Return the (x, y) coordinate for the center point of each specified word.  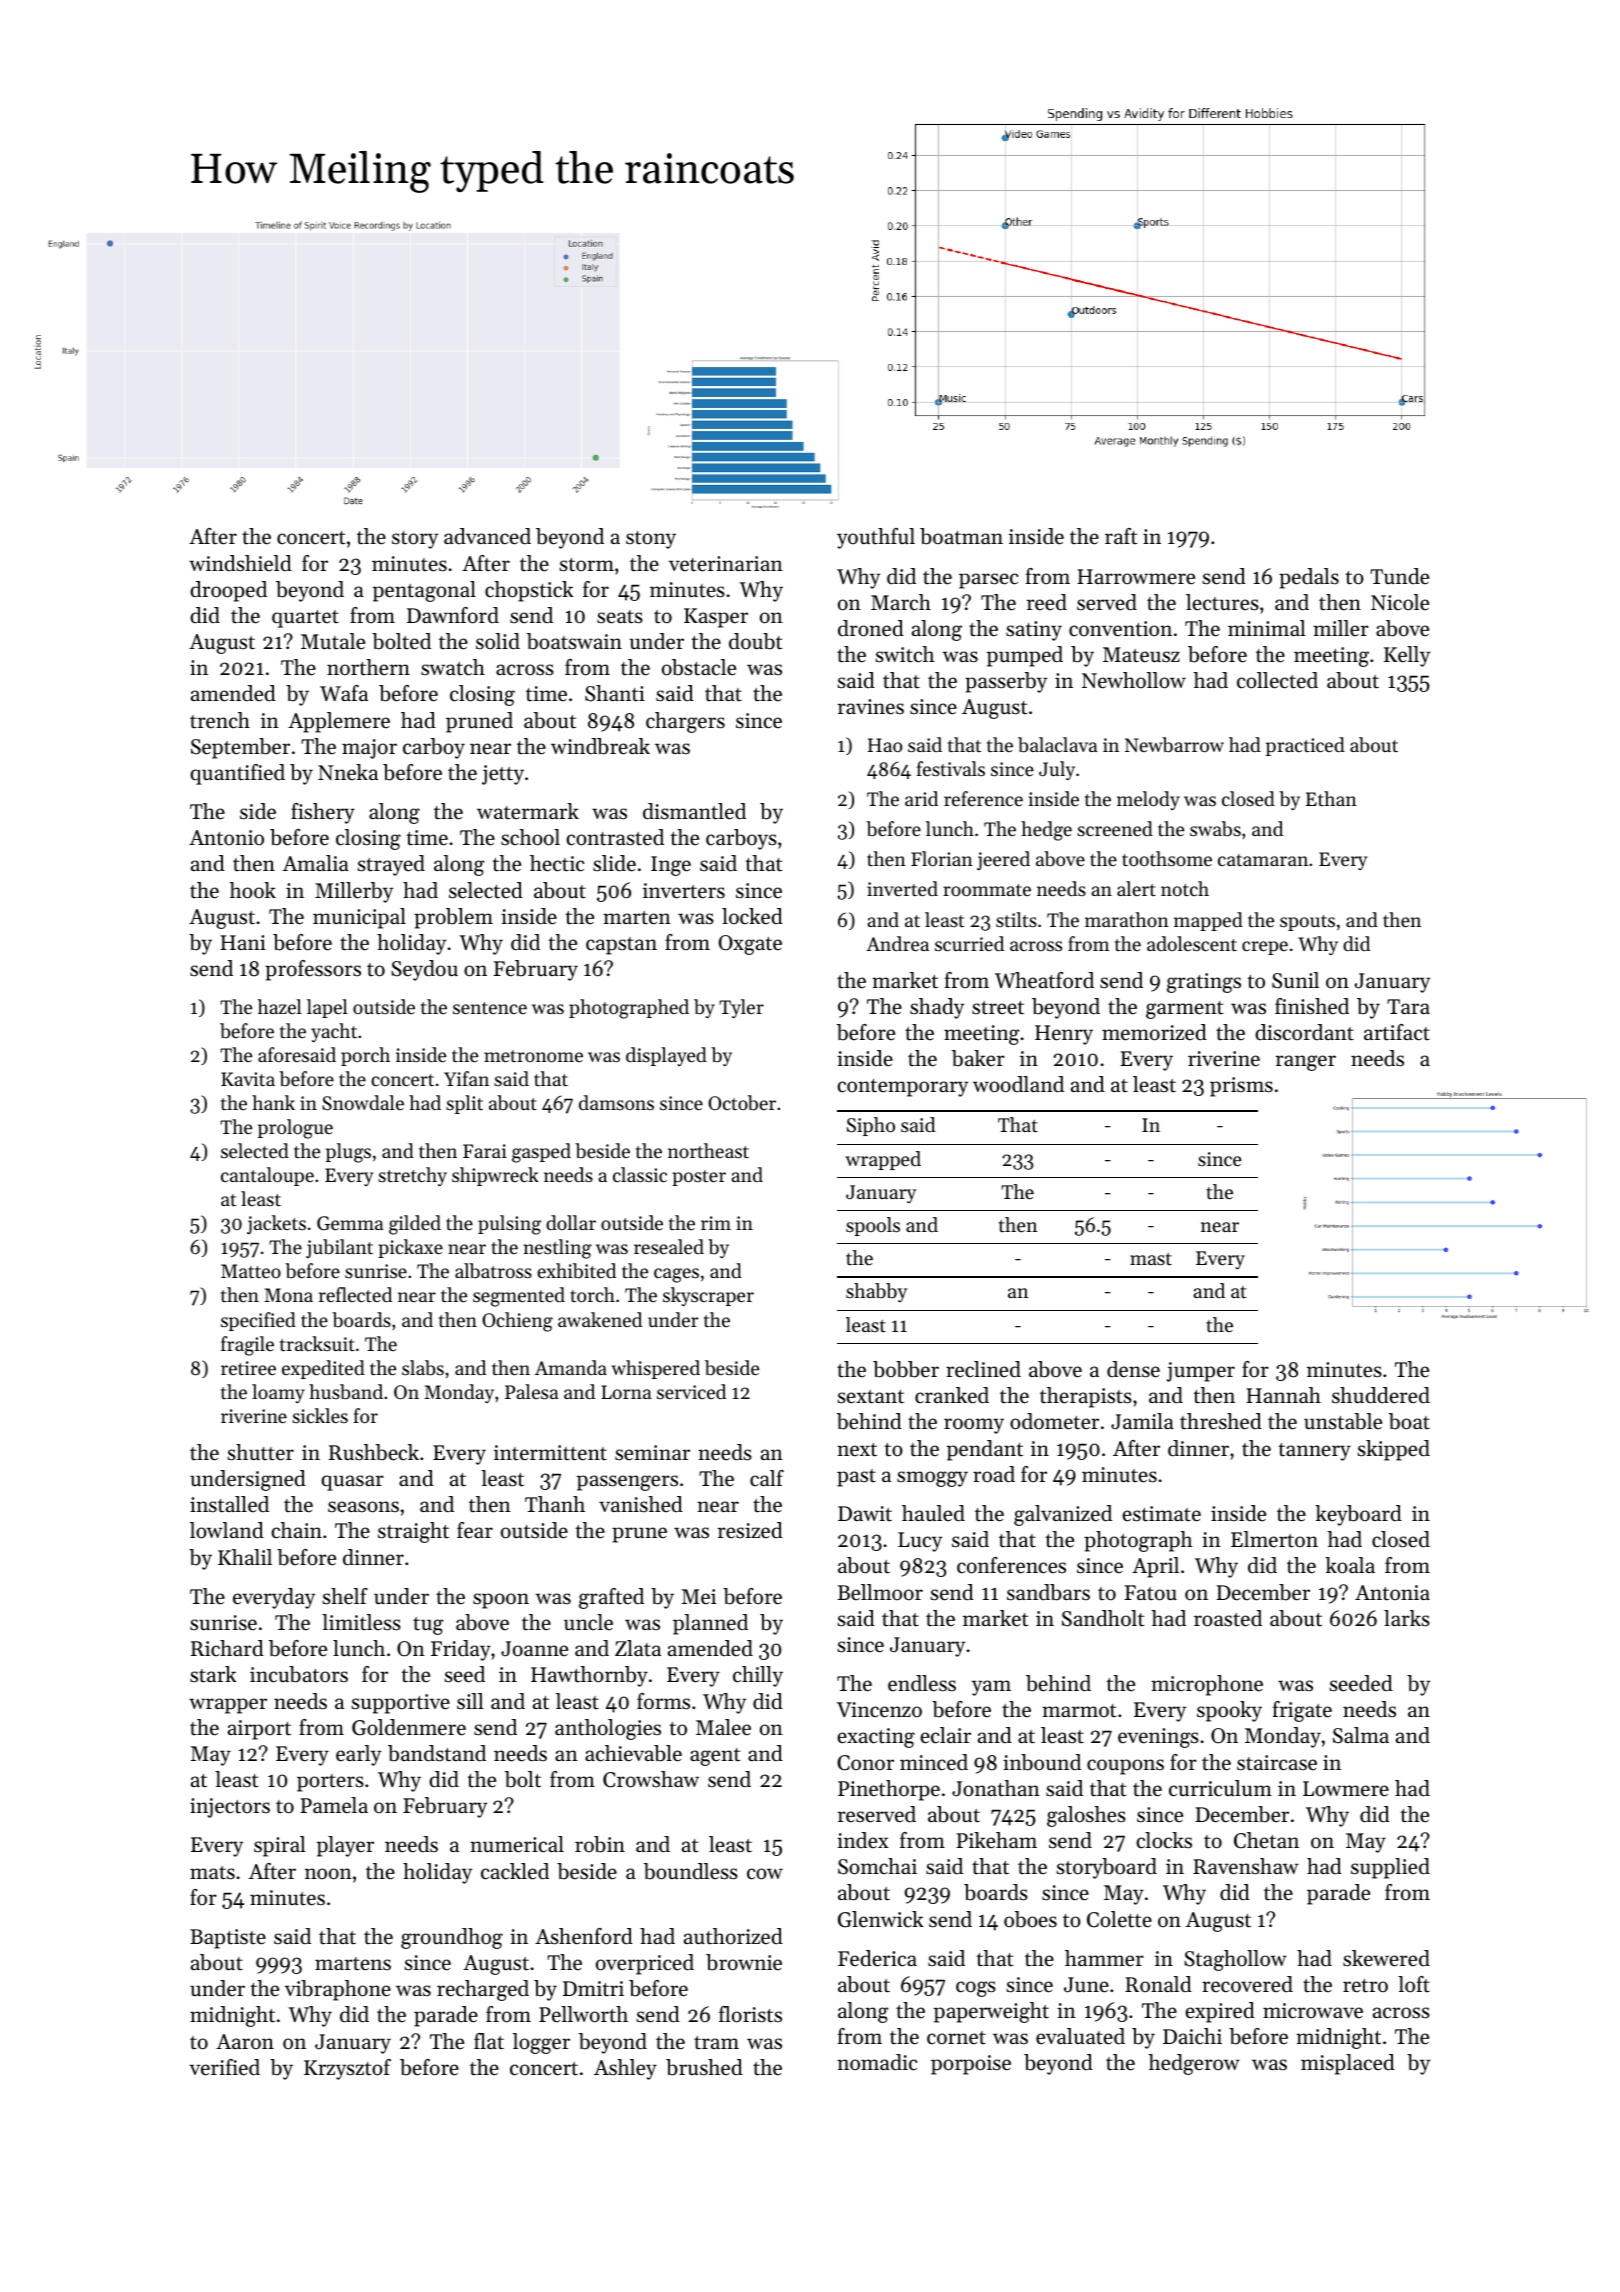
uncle (588, 1622)
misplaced (1348, 2064)
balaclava (1058, 745)
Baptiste (228, 1939)
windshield (240, 563)
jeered (1003, 860)
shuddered (1381, 1395)
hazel (280, 1006)
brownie (744, 1962)
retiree (248, 1368)
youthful (876, 538)
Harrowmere (1136, 577)
